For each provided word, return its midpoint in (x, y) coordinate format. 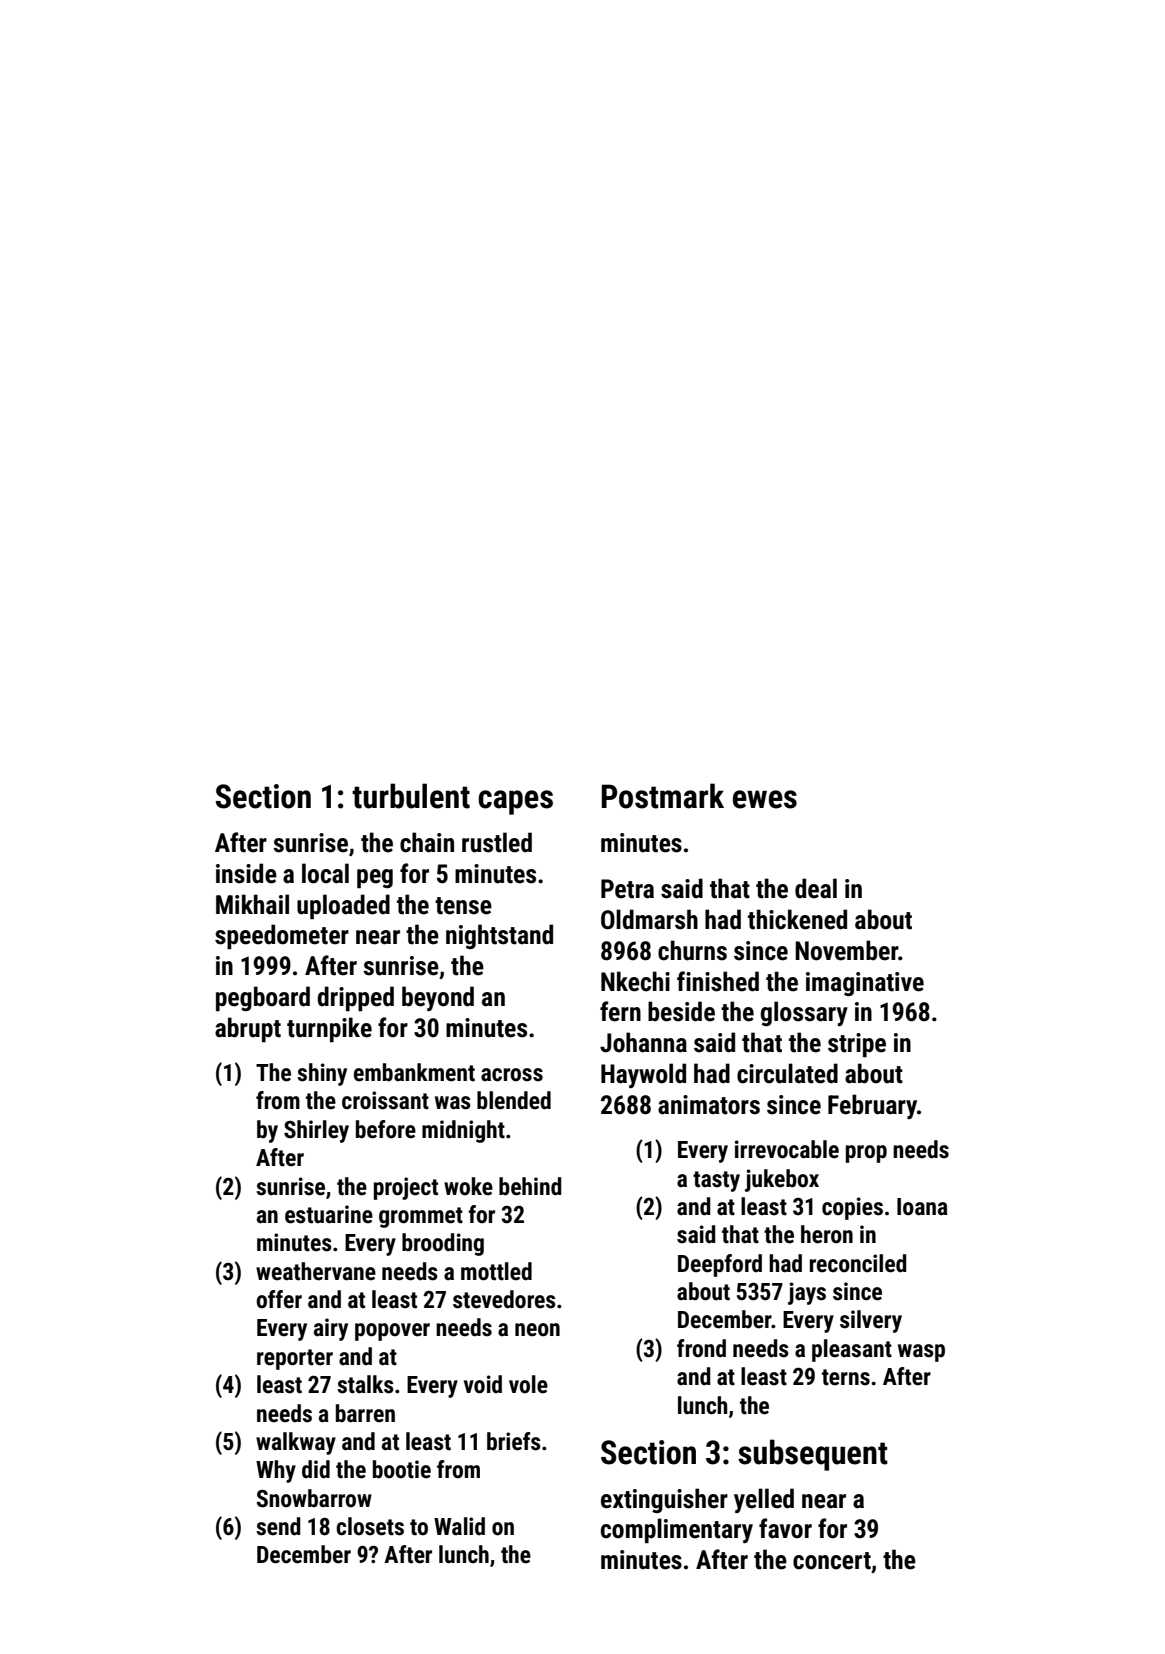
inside (246, 873)
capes (515, 802)
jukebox (782, 1180)
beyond (438, 998)
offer (279, 1299)
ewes (765, 799)
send (278, 1526)
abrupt (248, 1030)
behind (530, 1186)
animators (709, 1105)
